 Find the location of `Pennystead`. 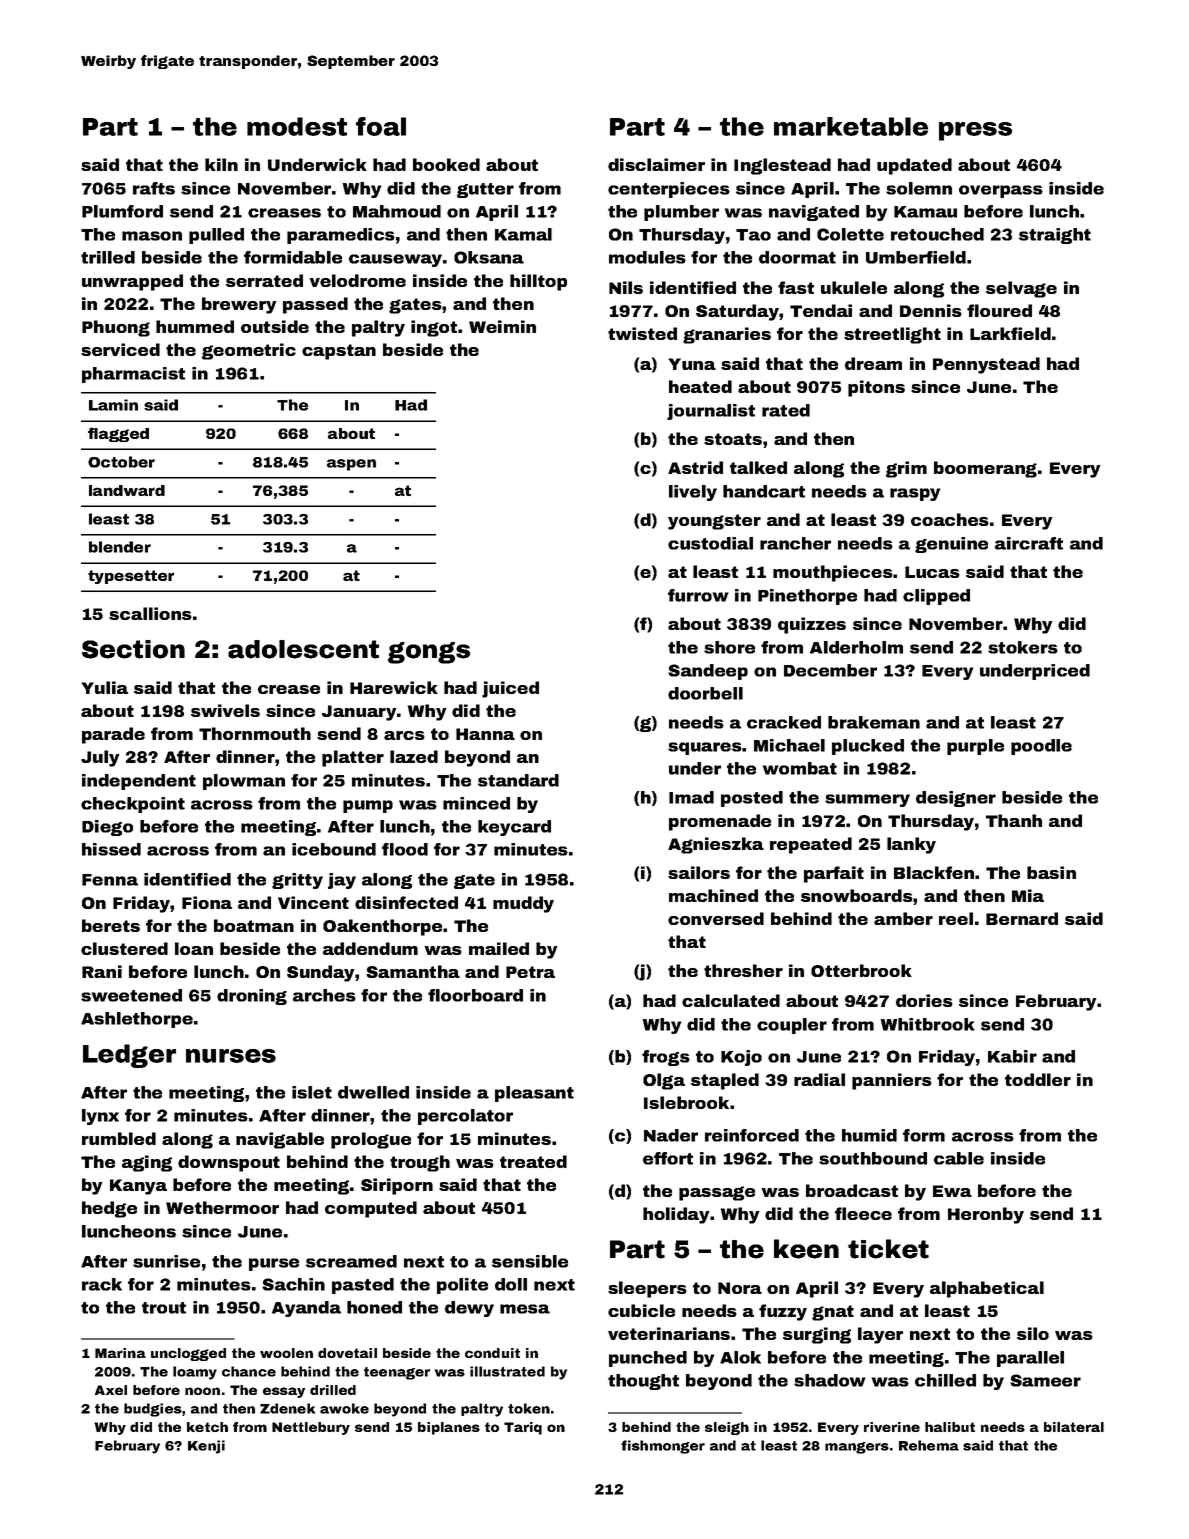

Pennystead is located at coordinates (986, 365).
